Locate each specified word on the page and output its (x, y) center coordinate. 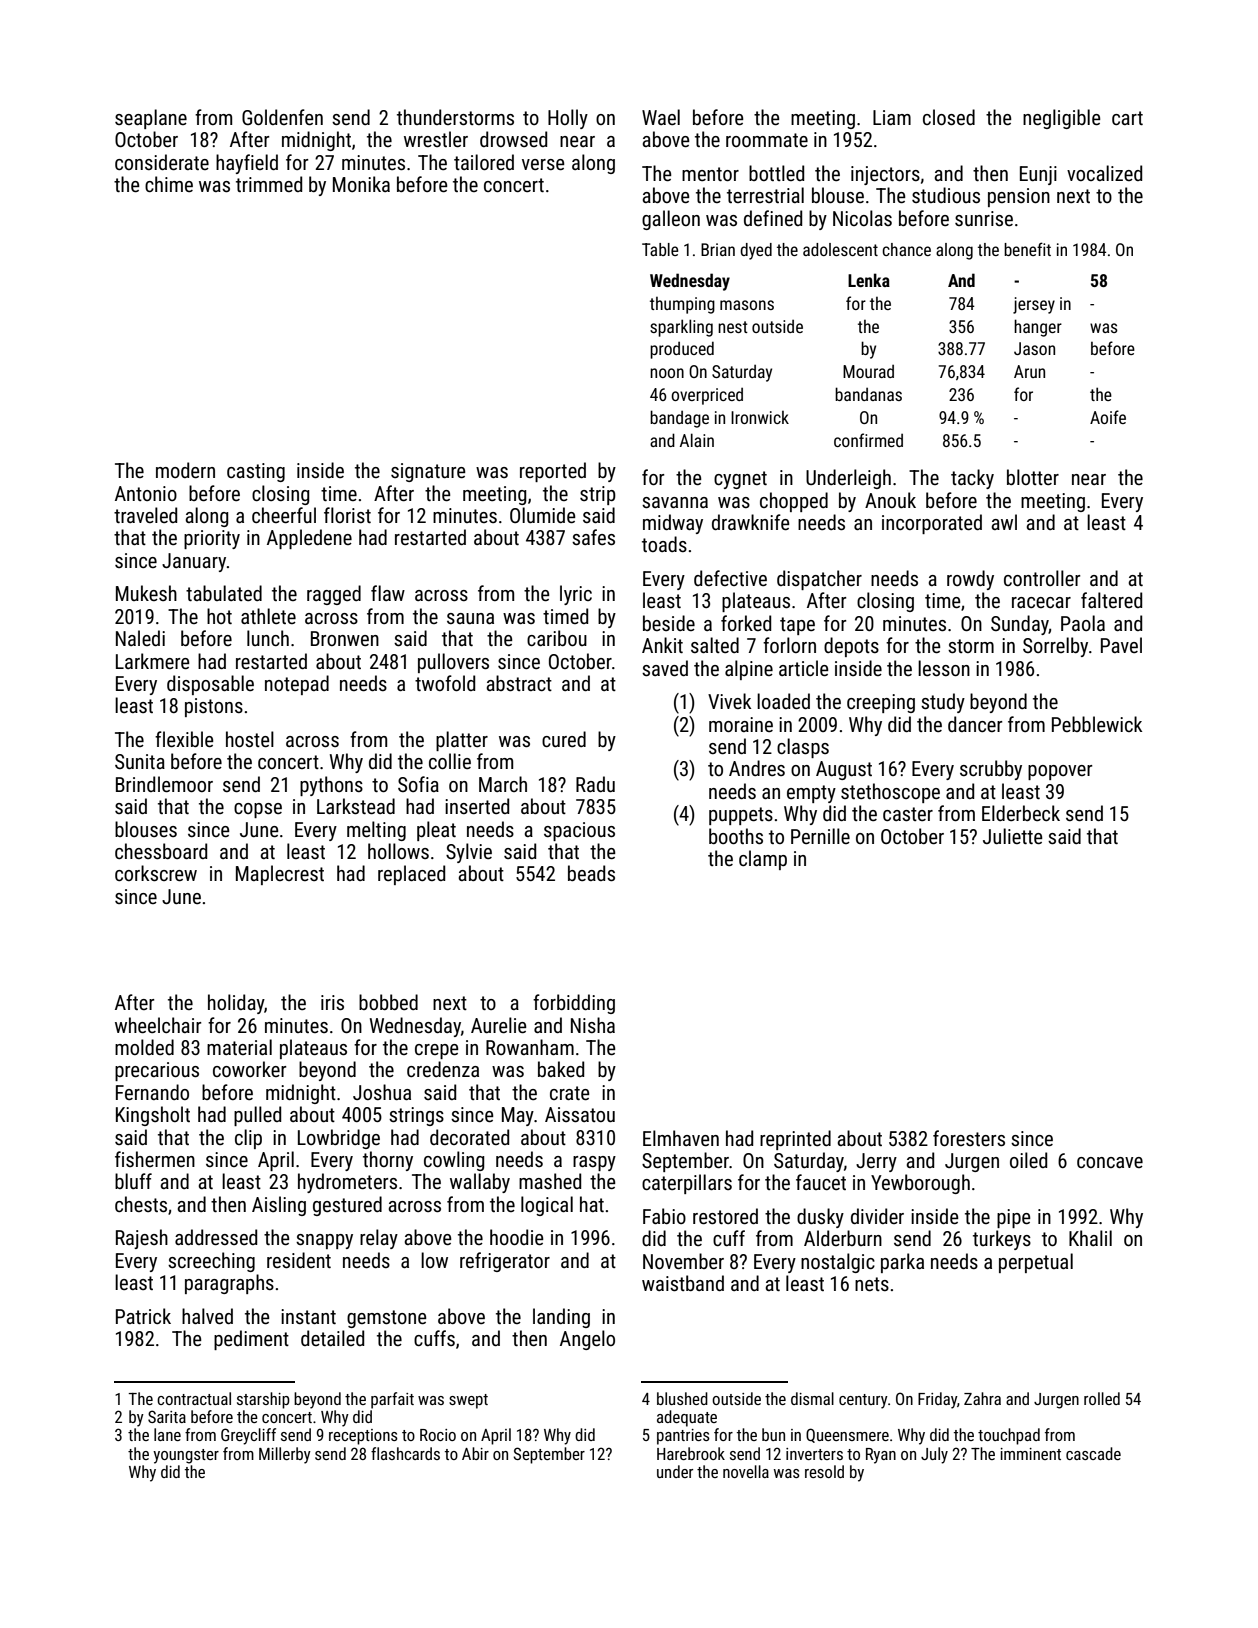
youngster (186, 1456)
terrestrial (765, 195)
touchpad (1009, 1436)
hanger (1038, 328)
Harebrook (691, 1453)
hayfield (247, 164)
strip (598, 495)
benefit (1027, 249)
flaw (388, 593)
